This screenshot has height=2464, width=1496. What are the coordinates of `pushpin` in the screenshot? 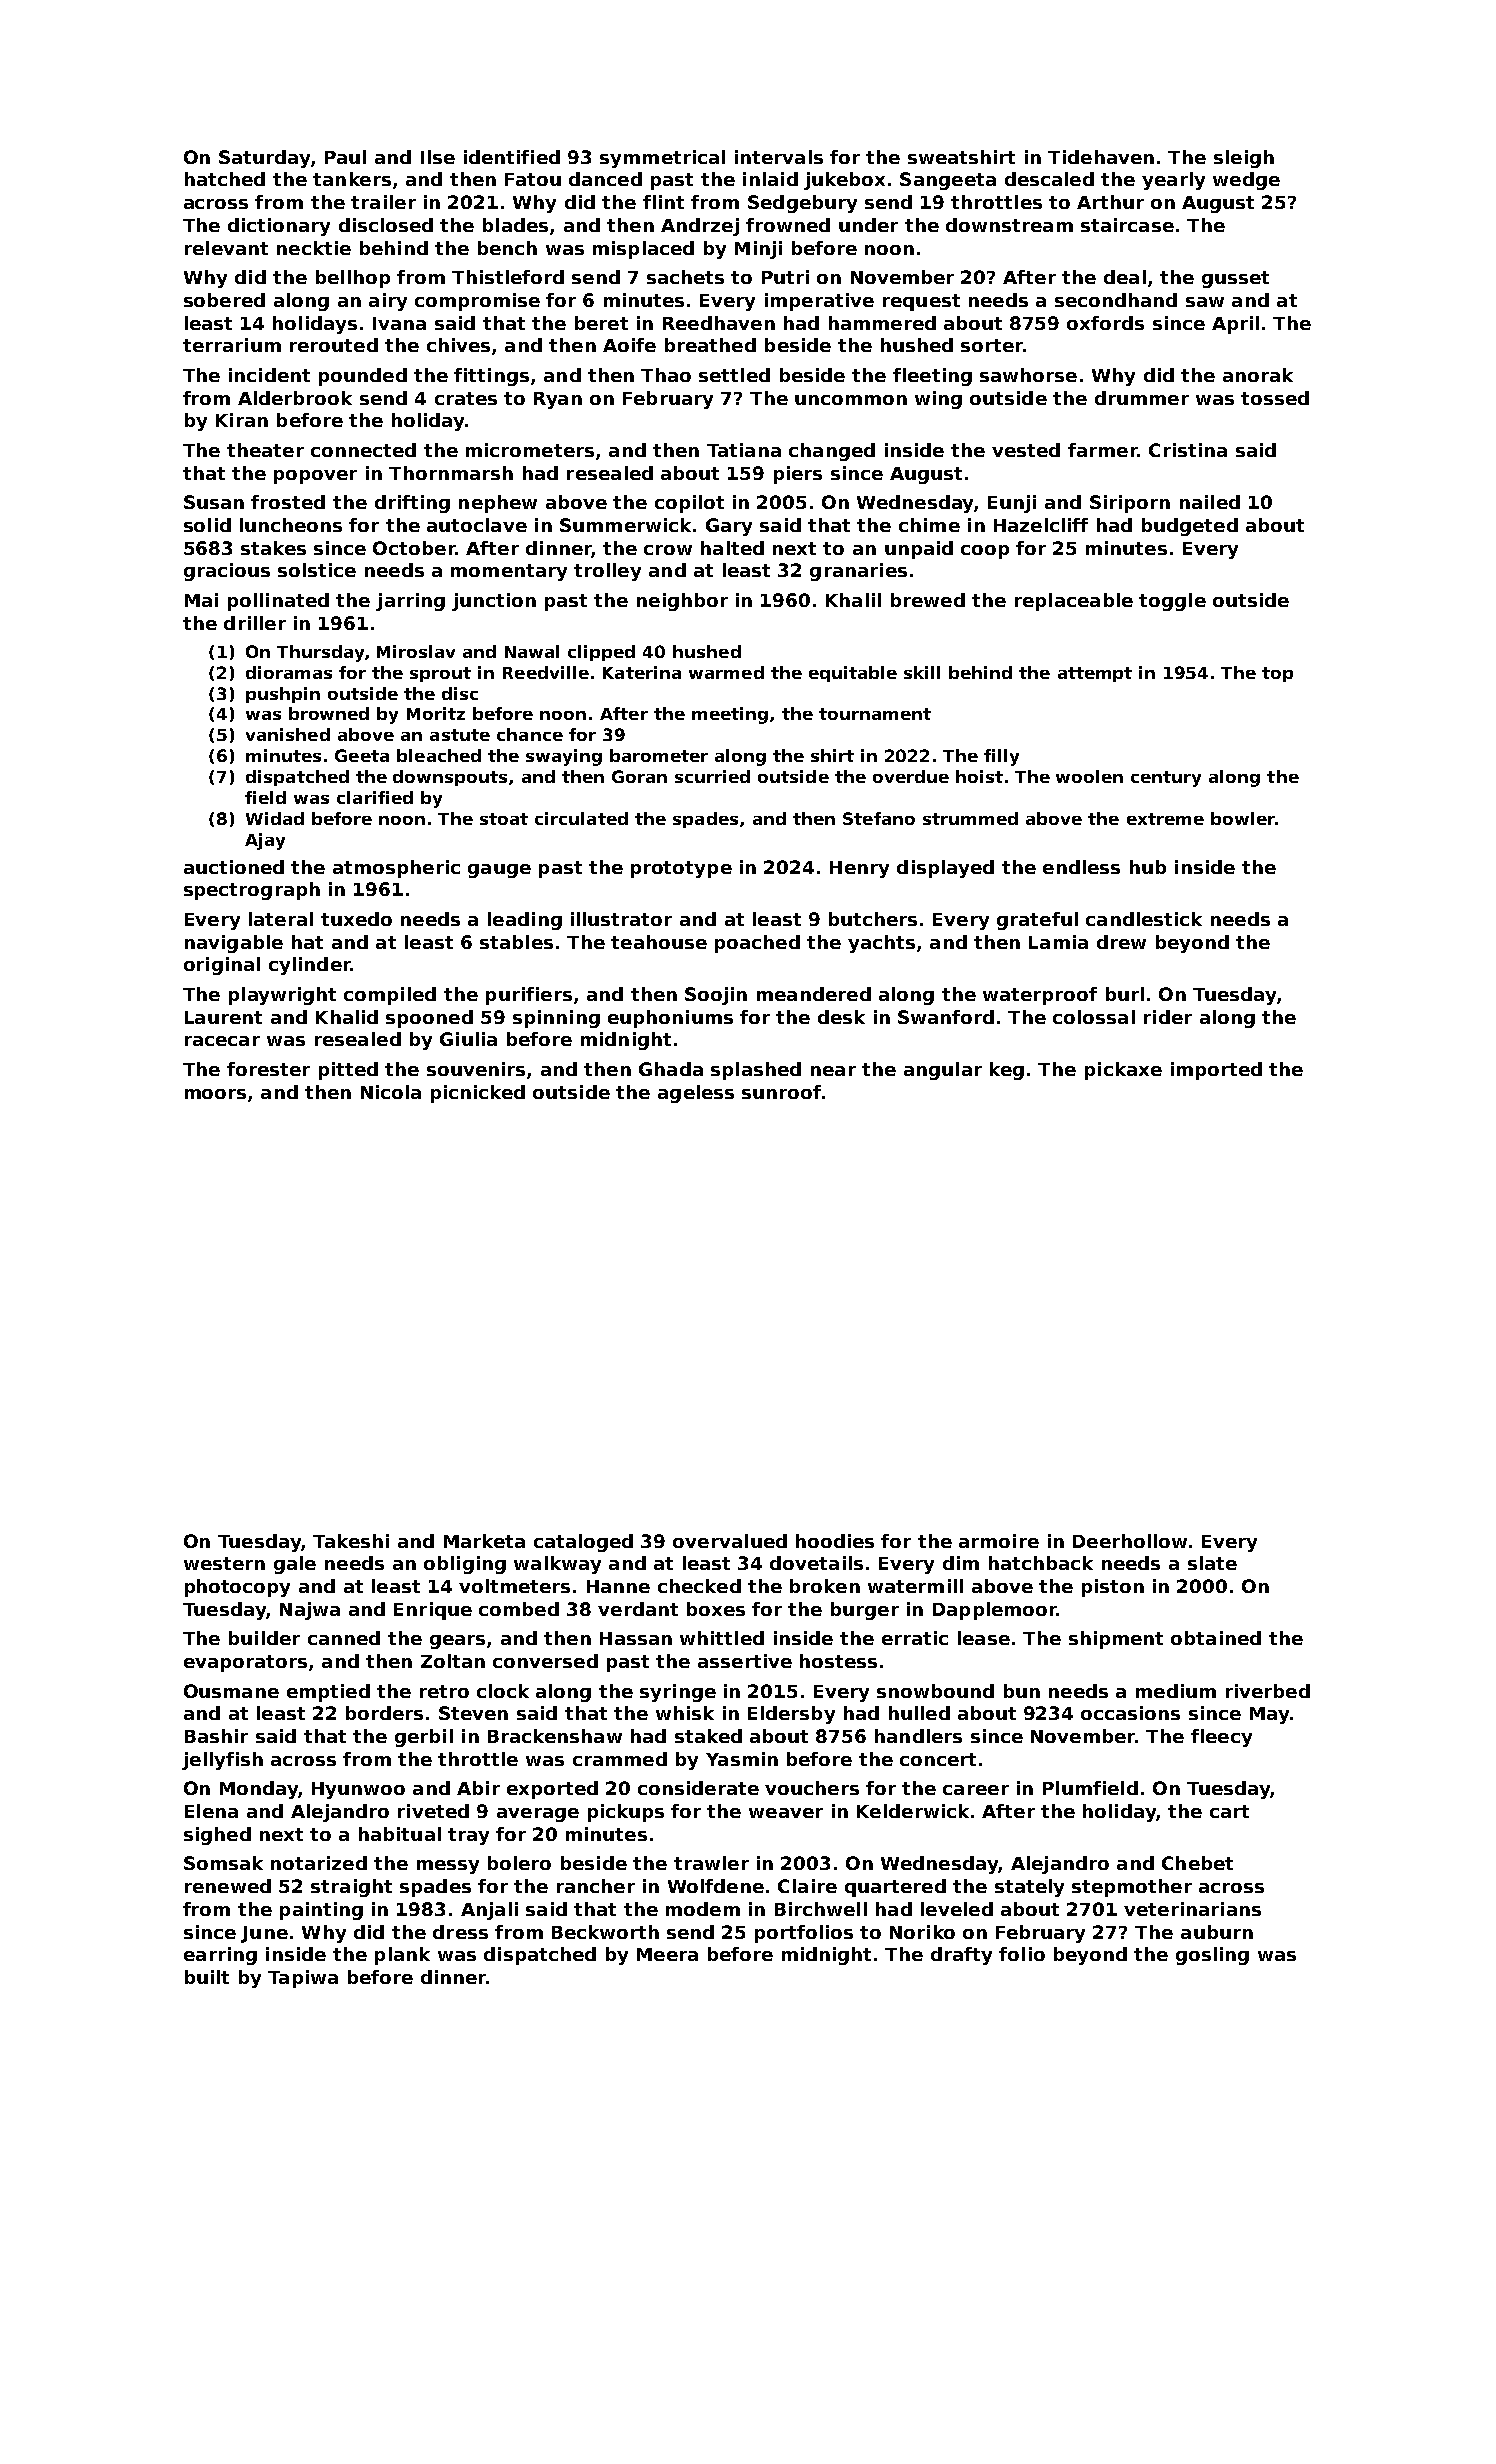 It's located at (283, 695).
